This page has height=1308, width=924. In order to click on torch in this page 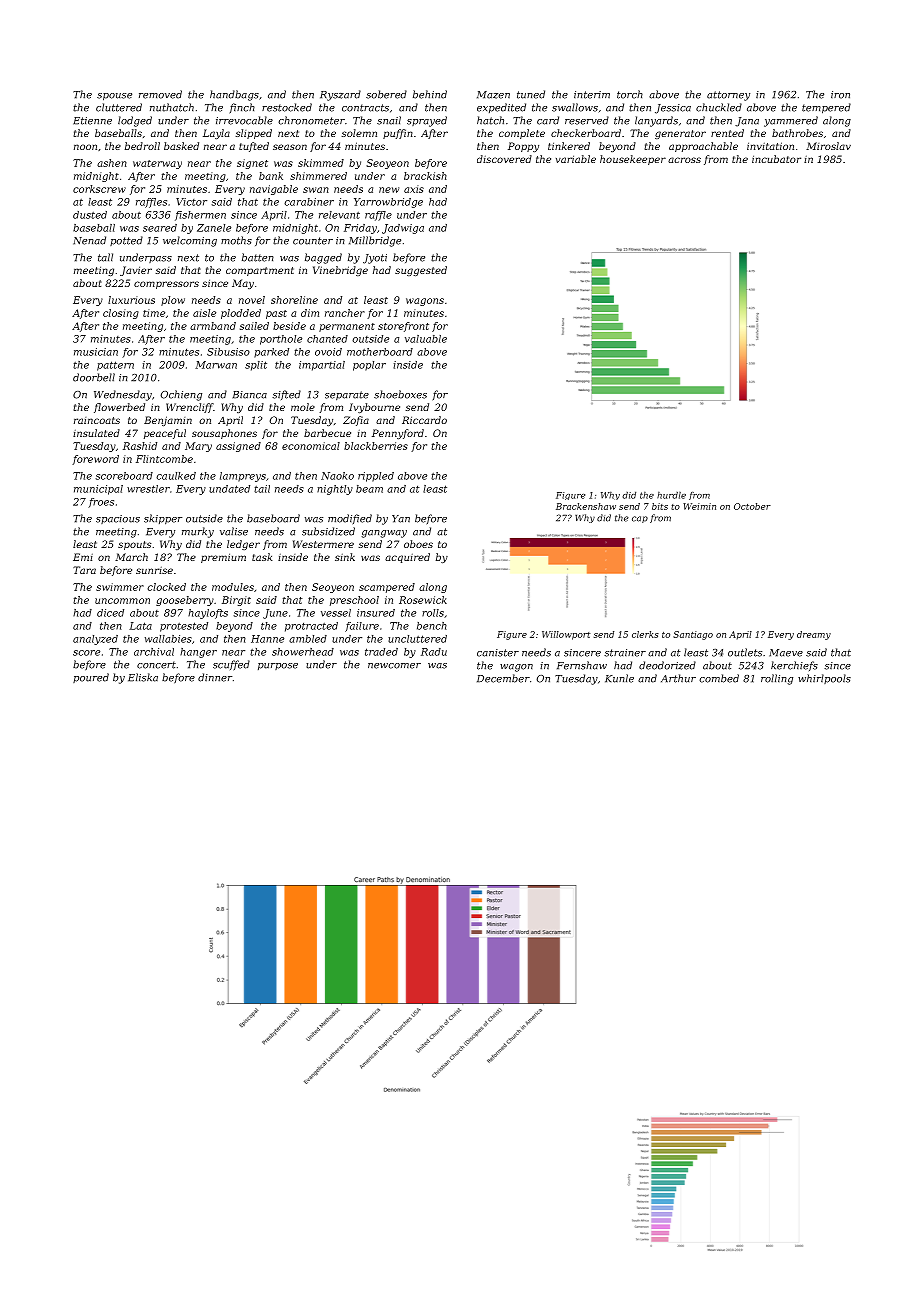, I will do `click(630, 94)`.
